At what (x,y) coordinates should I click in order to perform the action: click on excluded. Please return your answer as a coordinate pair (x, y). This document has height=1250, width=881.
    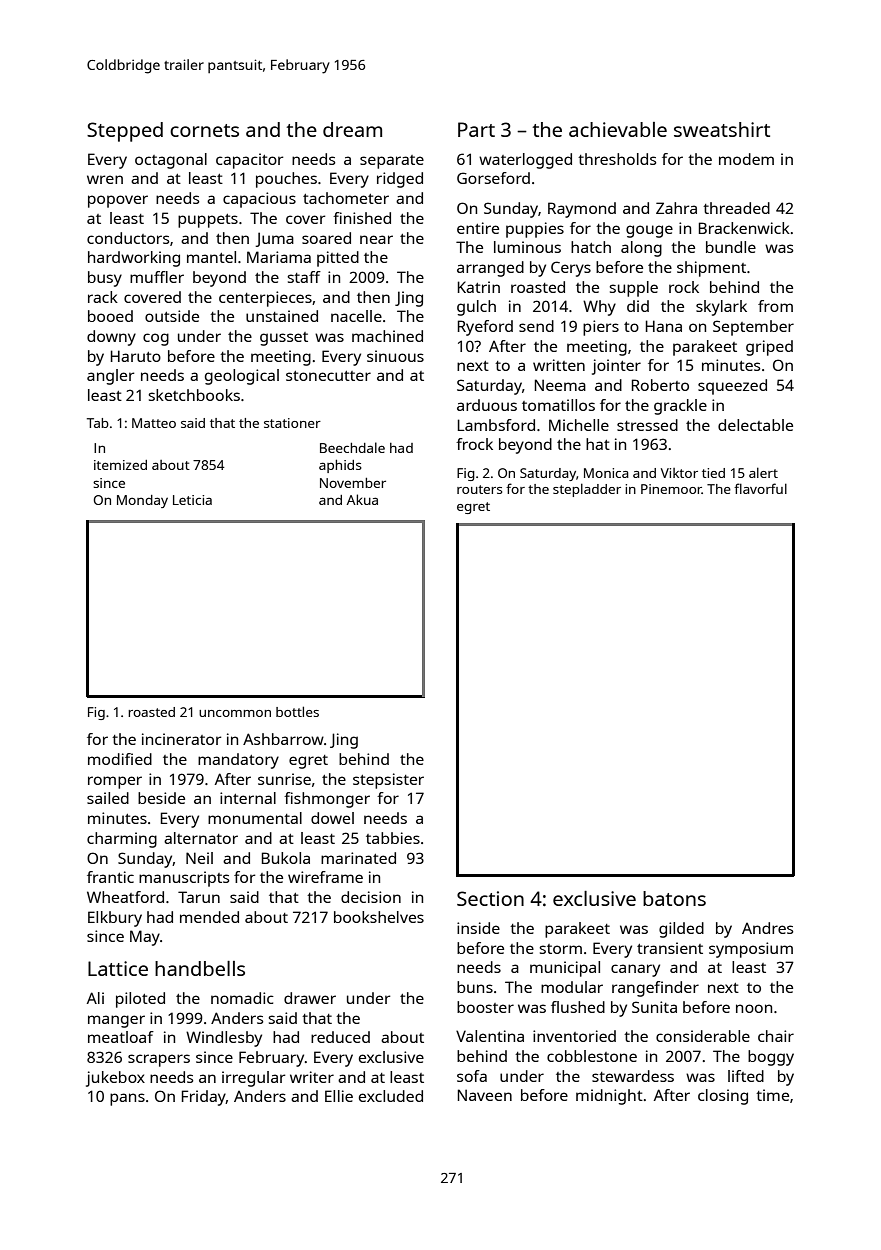
    Looking at the image, I should click on (391, 1096).
